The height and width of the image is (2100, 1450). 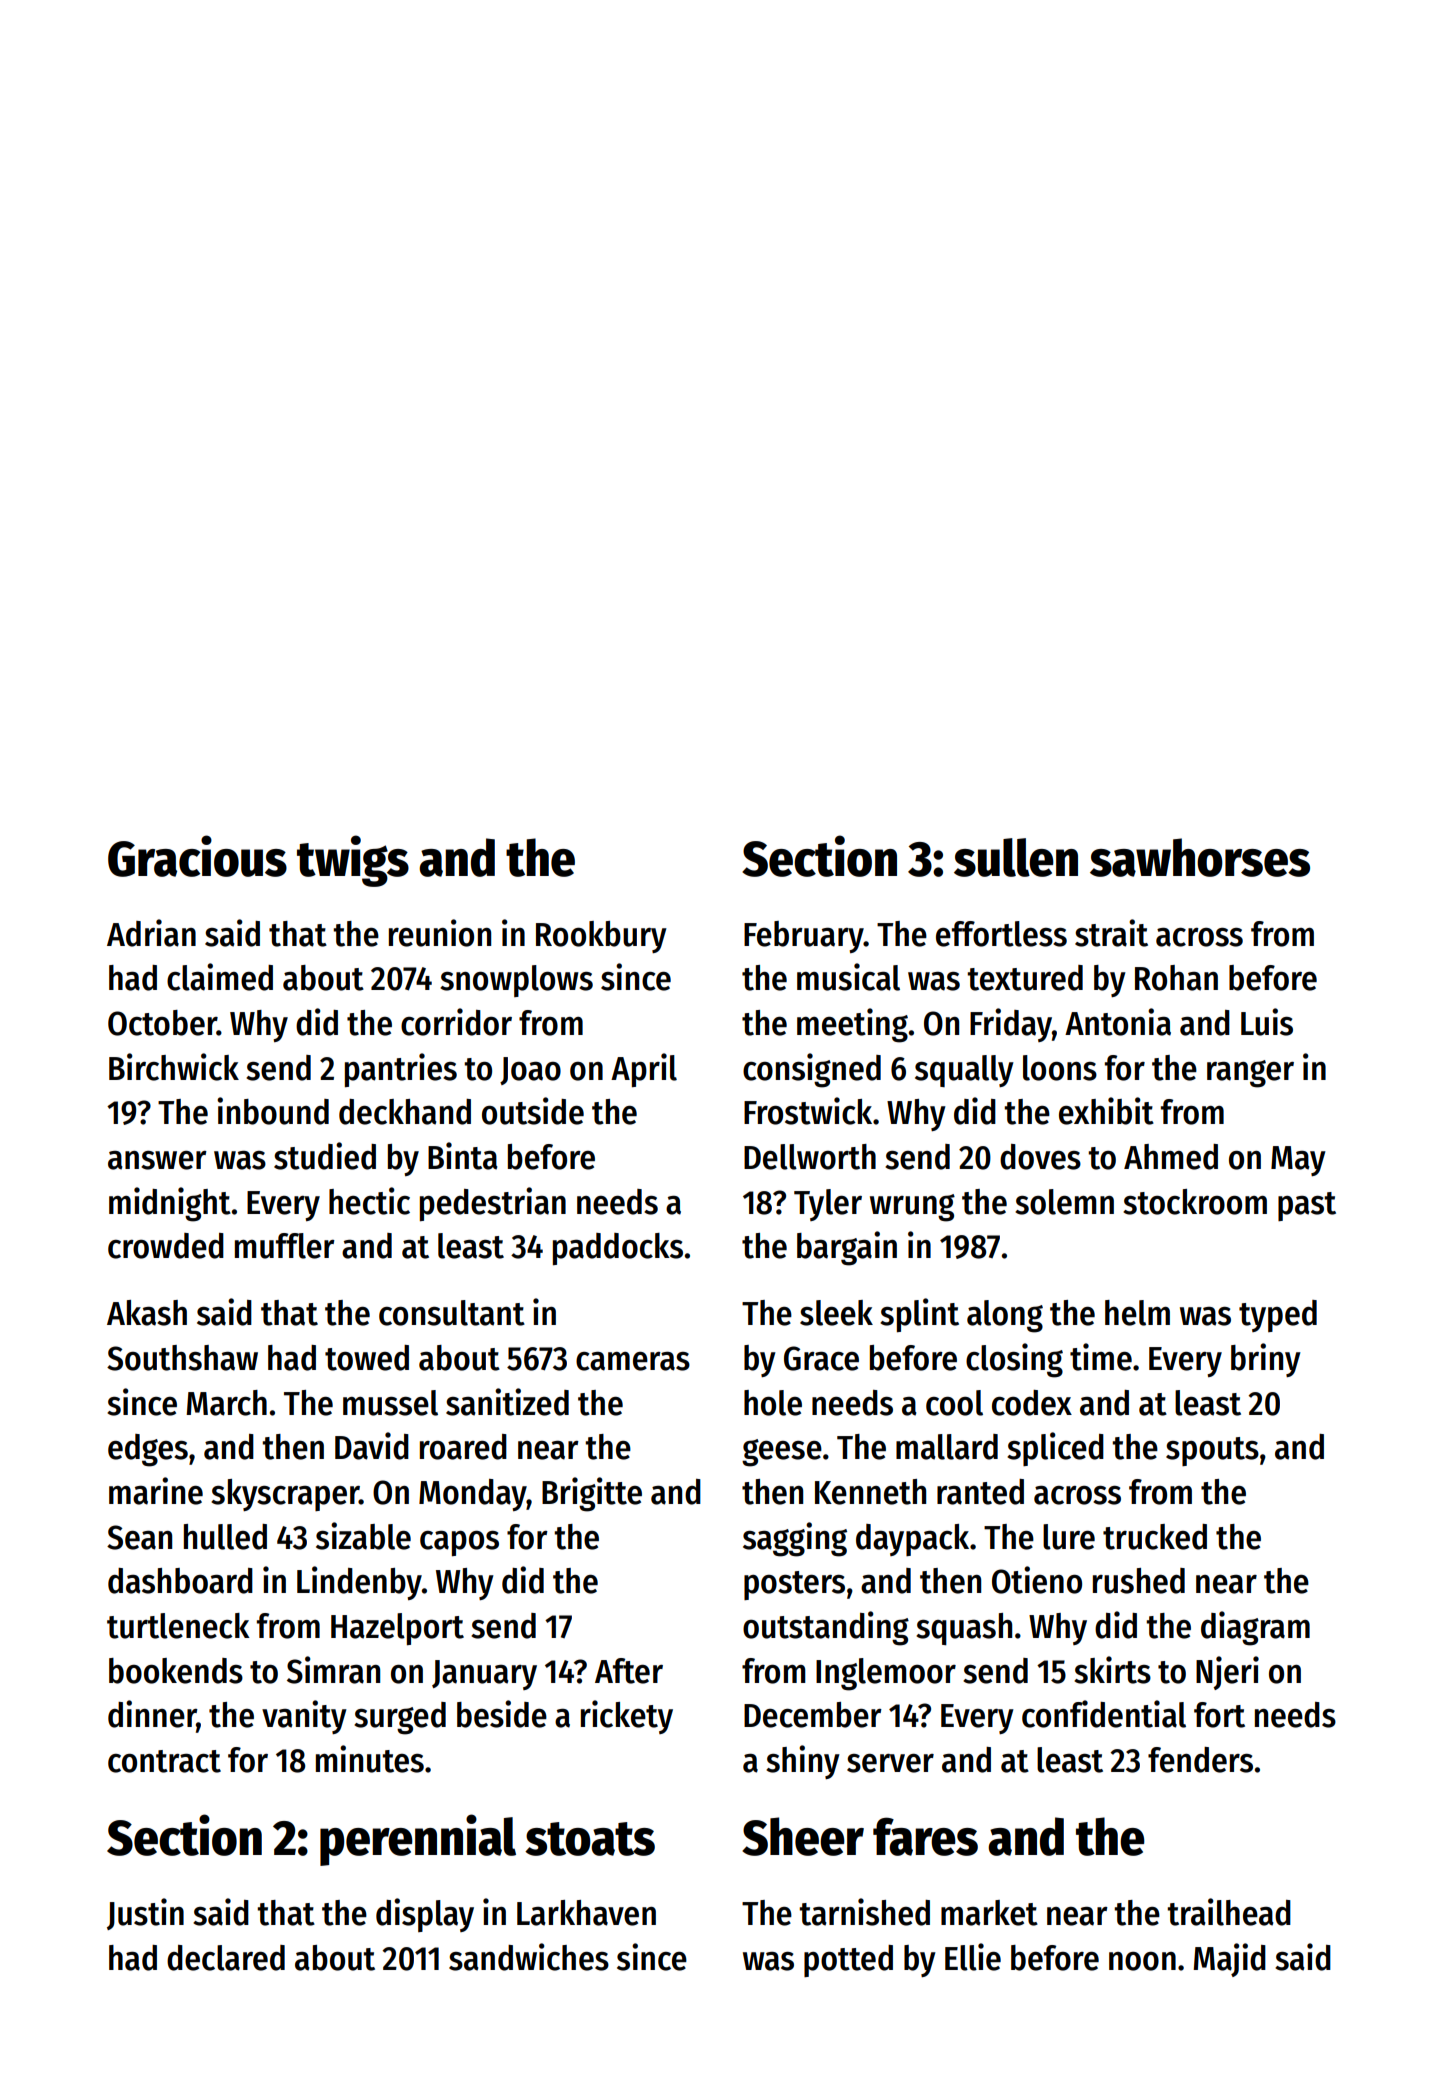 What do you see at coordinates (1200, 857) in the image?
I see `sawhorses` at bounding box center [1200, 857].
